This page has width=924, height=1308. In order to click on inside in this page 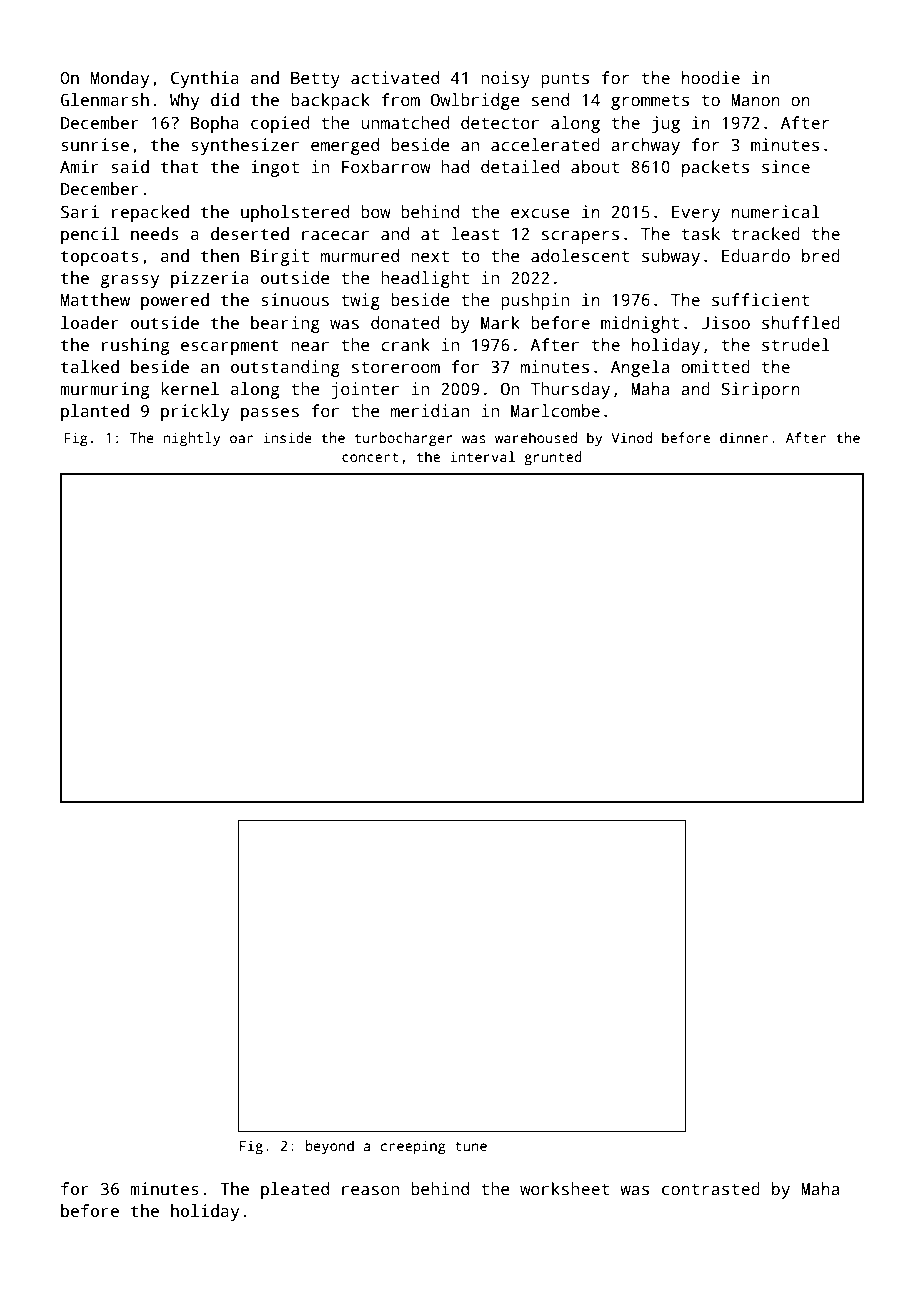, I will do `click(287, 437)`.
